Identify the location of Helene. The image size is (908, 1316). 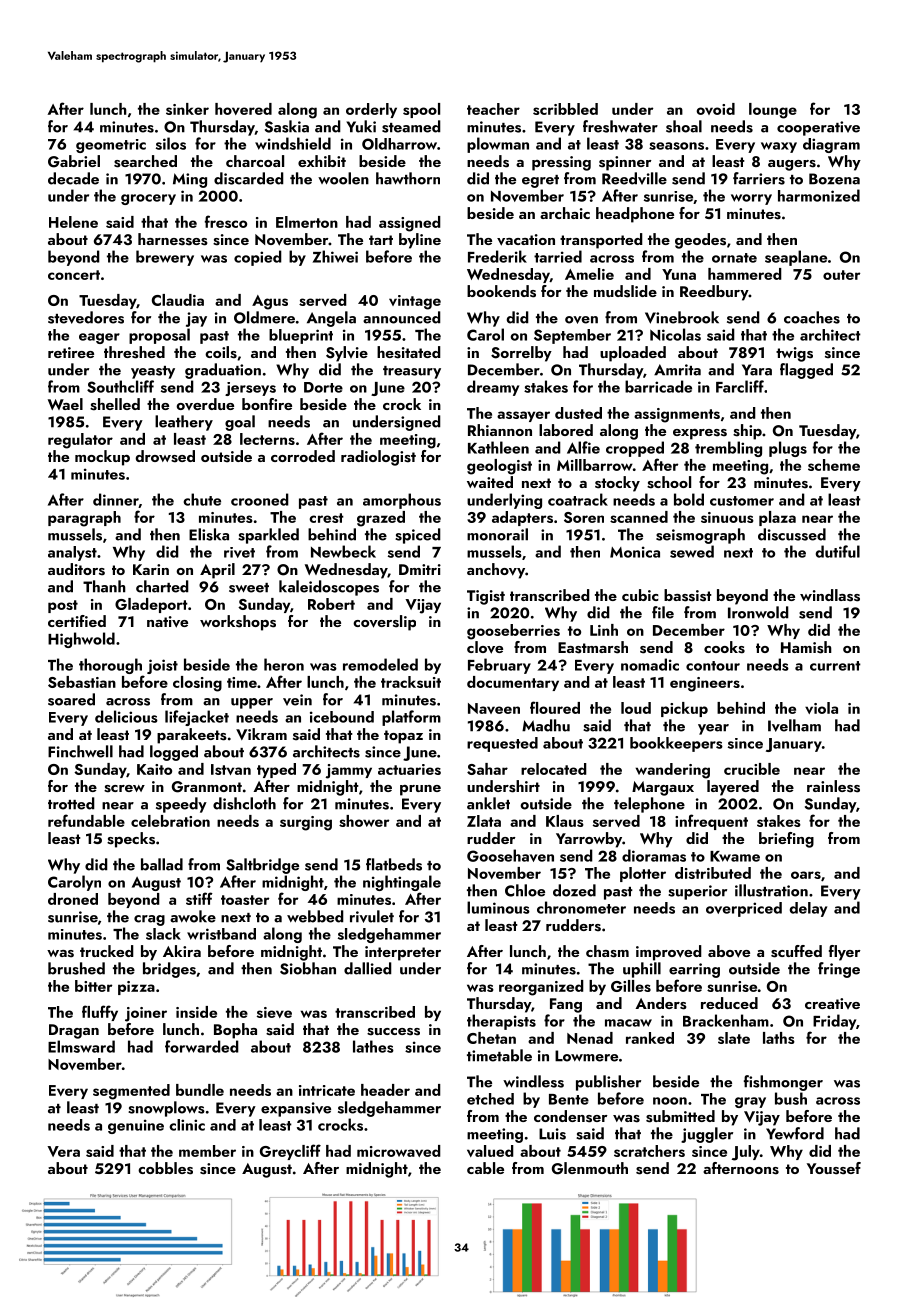
(73, 222).
